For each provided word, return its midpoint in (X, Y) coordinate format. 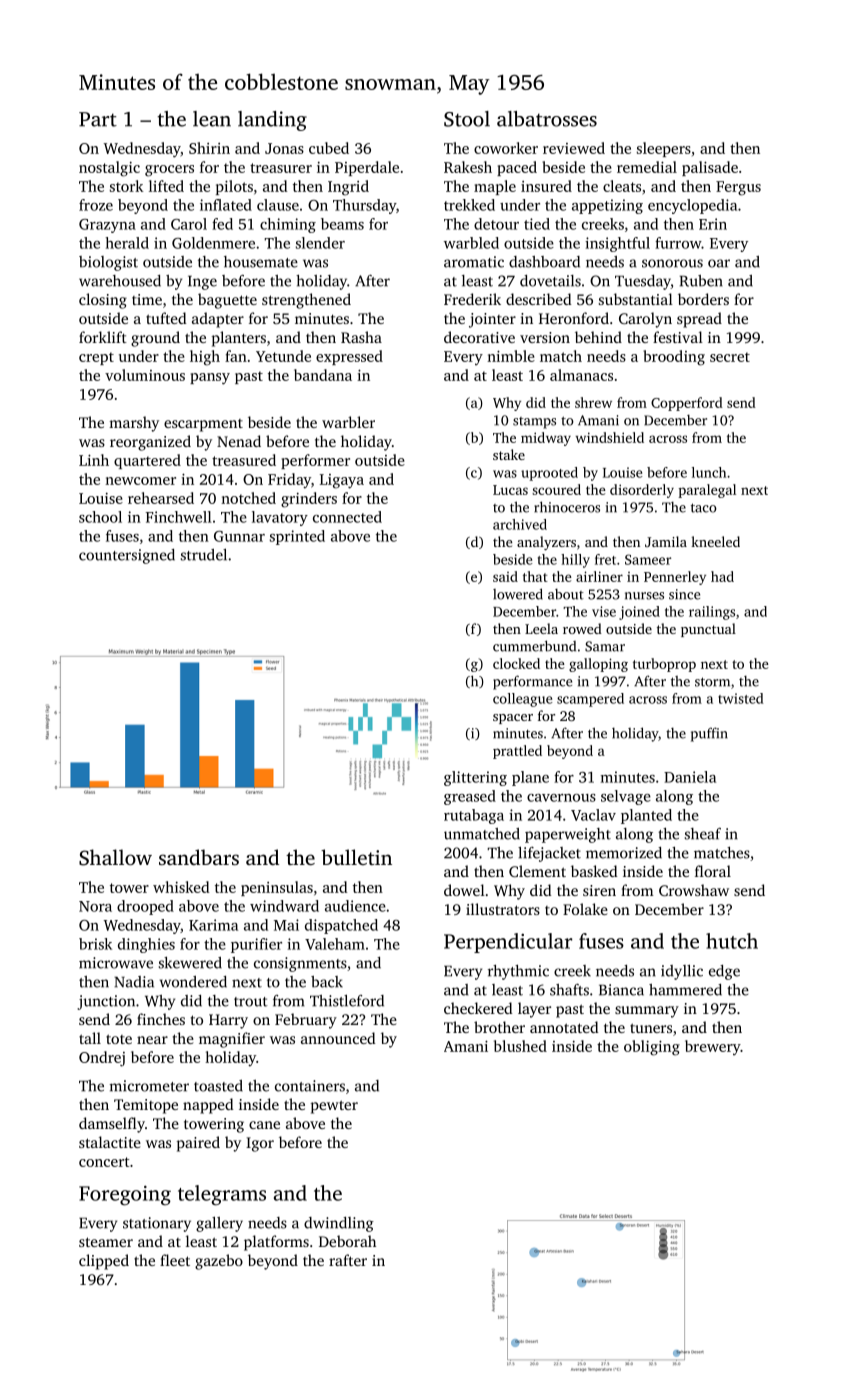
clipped (104, 1262)
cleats (622, 186)
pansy (210, 379)
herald (127, 243)
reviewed (574, 148)
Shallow (115, 857)
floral (713, 871)
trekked (469, 205)
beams (342, 224)
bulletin (356, 857)
